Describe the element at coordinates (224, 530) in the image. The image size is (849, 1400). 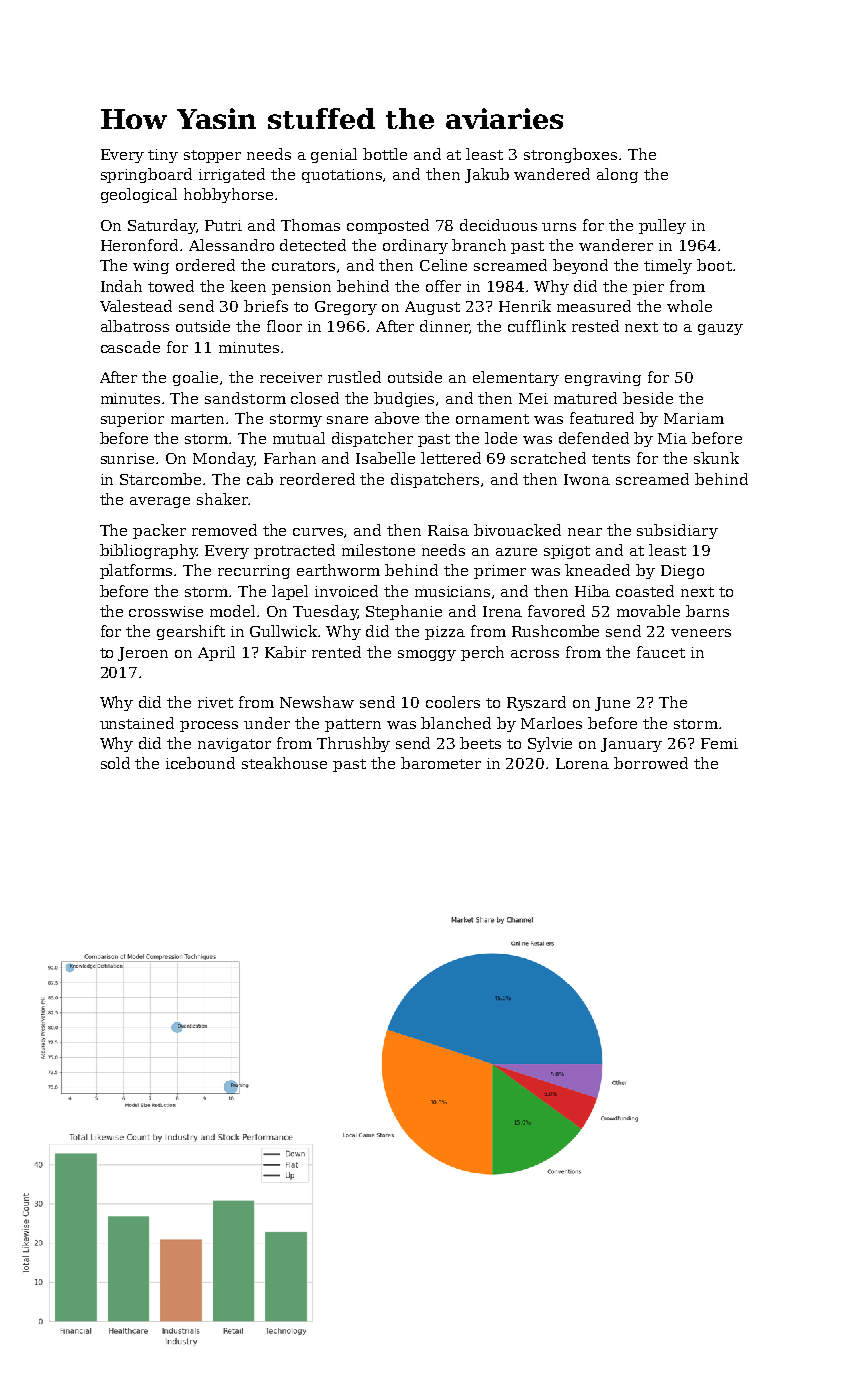
I see `removed` at that location.
